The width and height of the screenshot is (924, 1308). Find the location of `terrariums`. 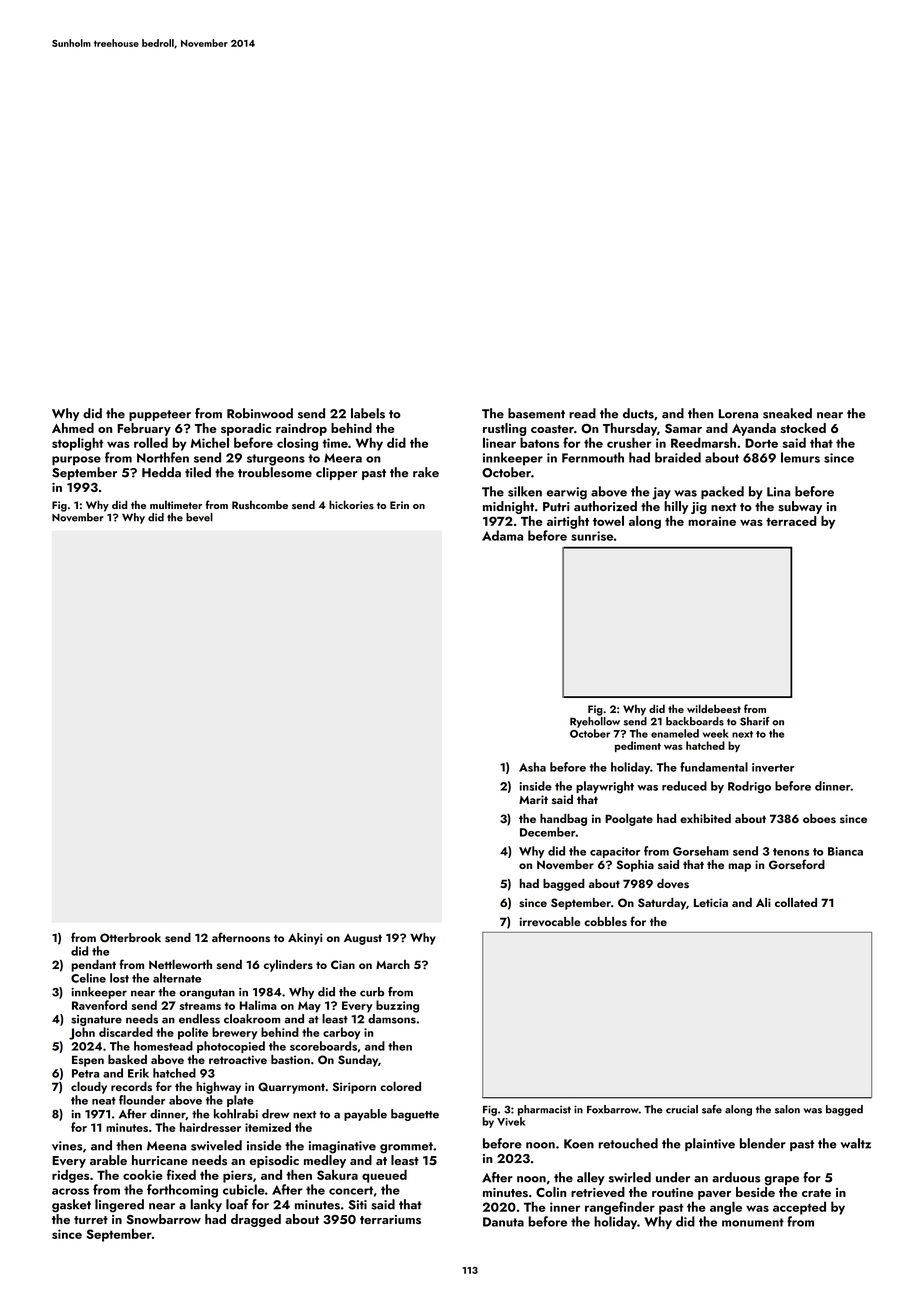

terrariums is located at coordinates (390, 1219).
